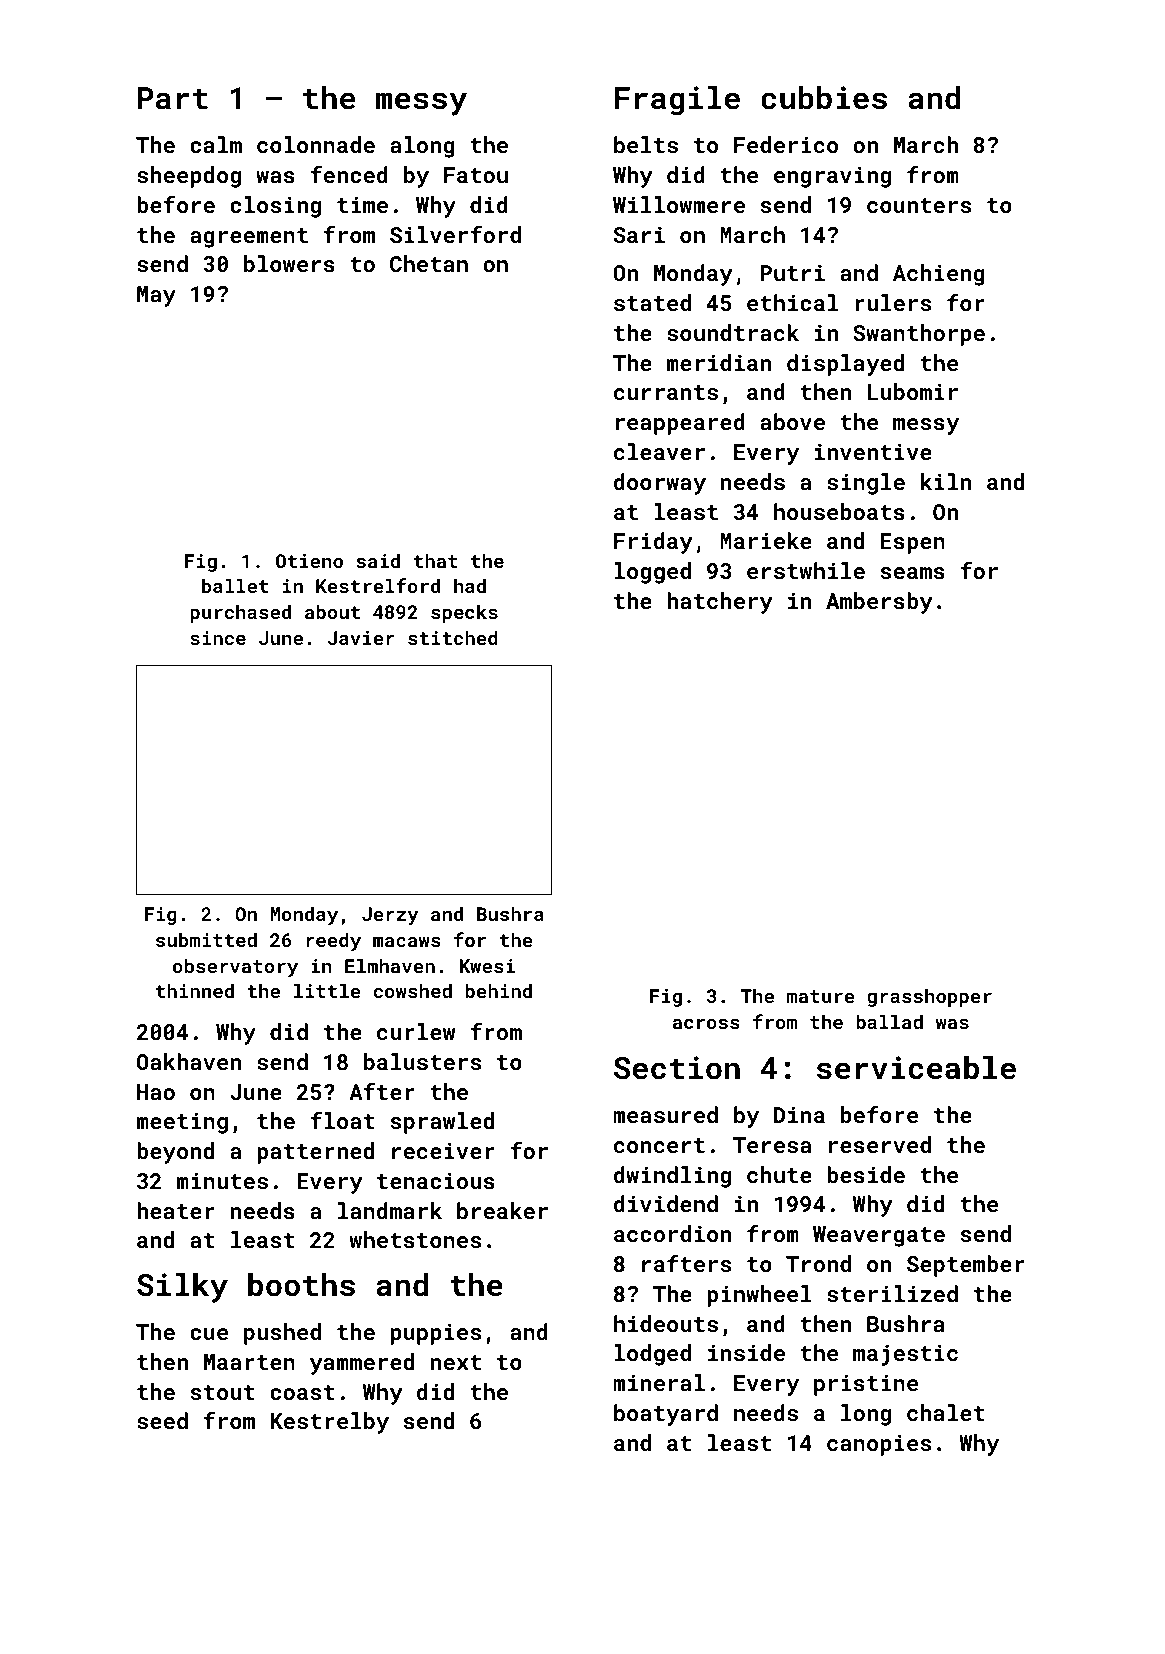  What do you see at coordinates (498, 990) in the screenshot?
I see `behind` at bounding box center [498, 990].
